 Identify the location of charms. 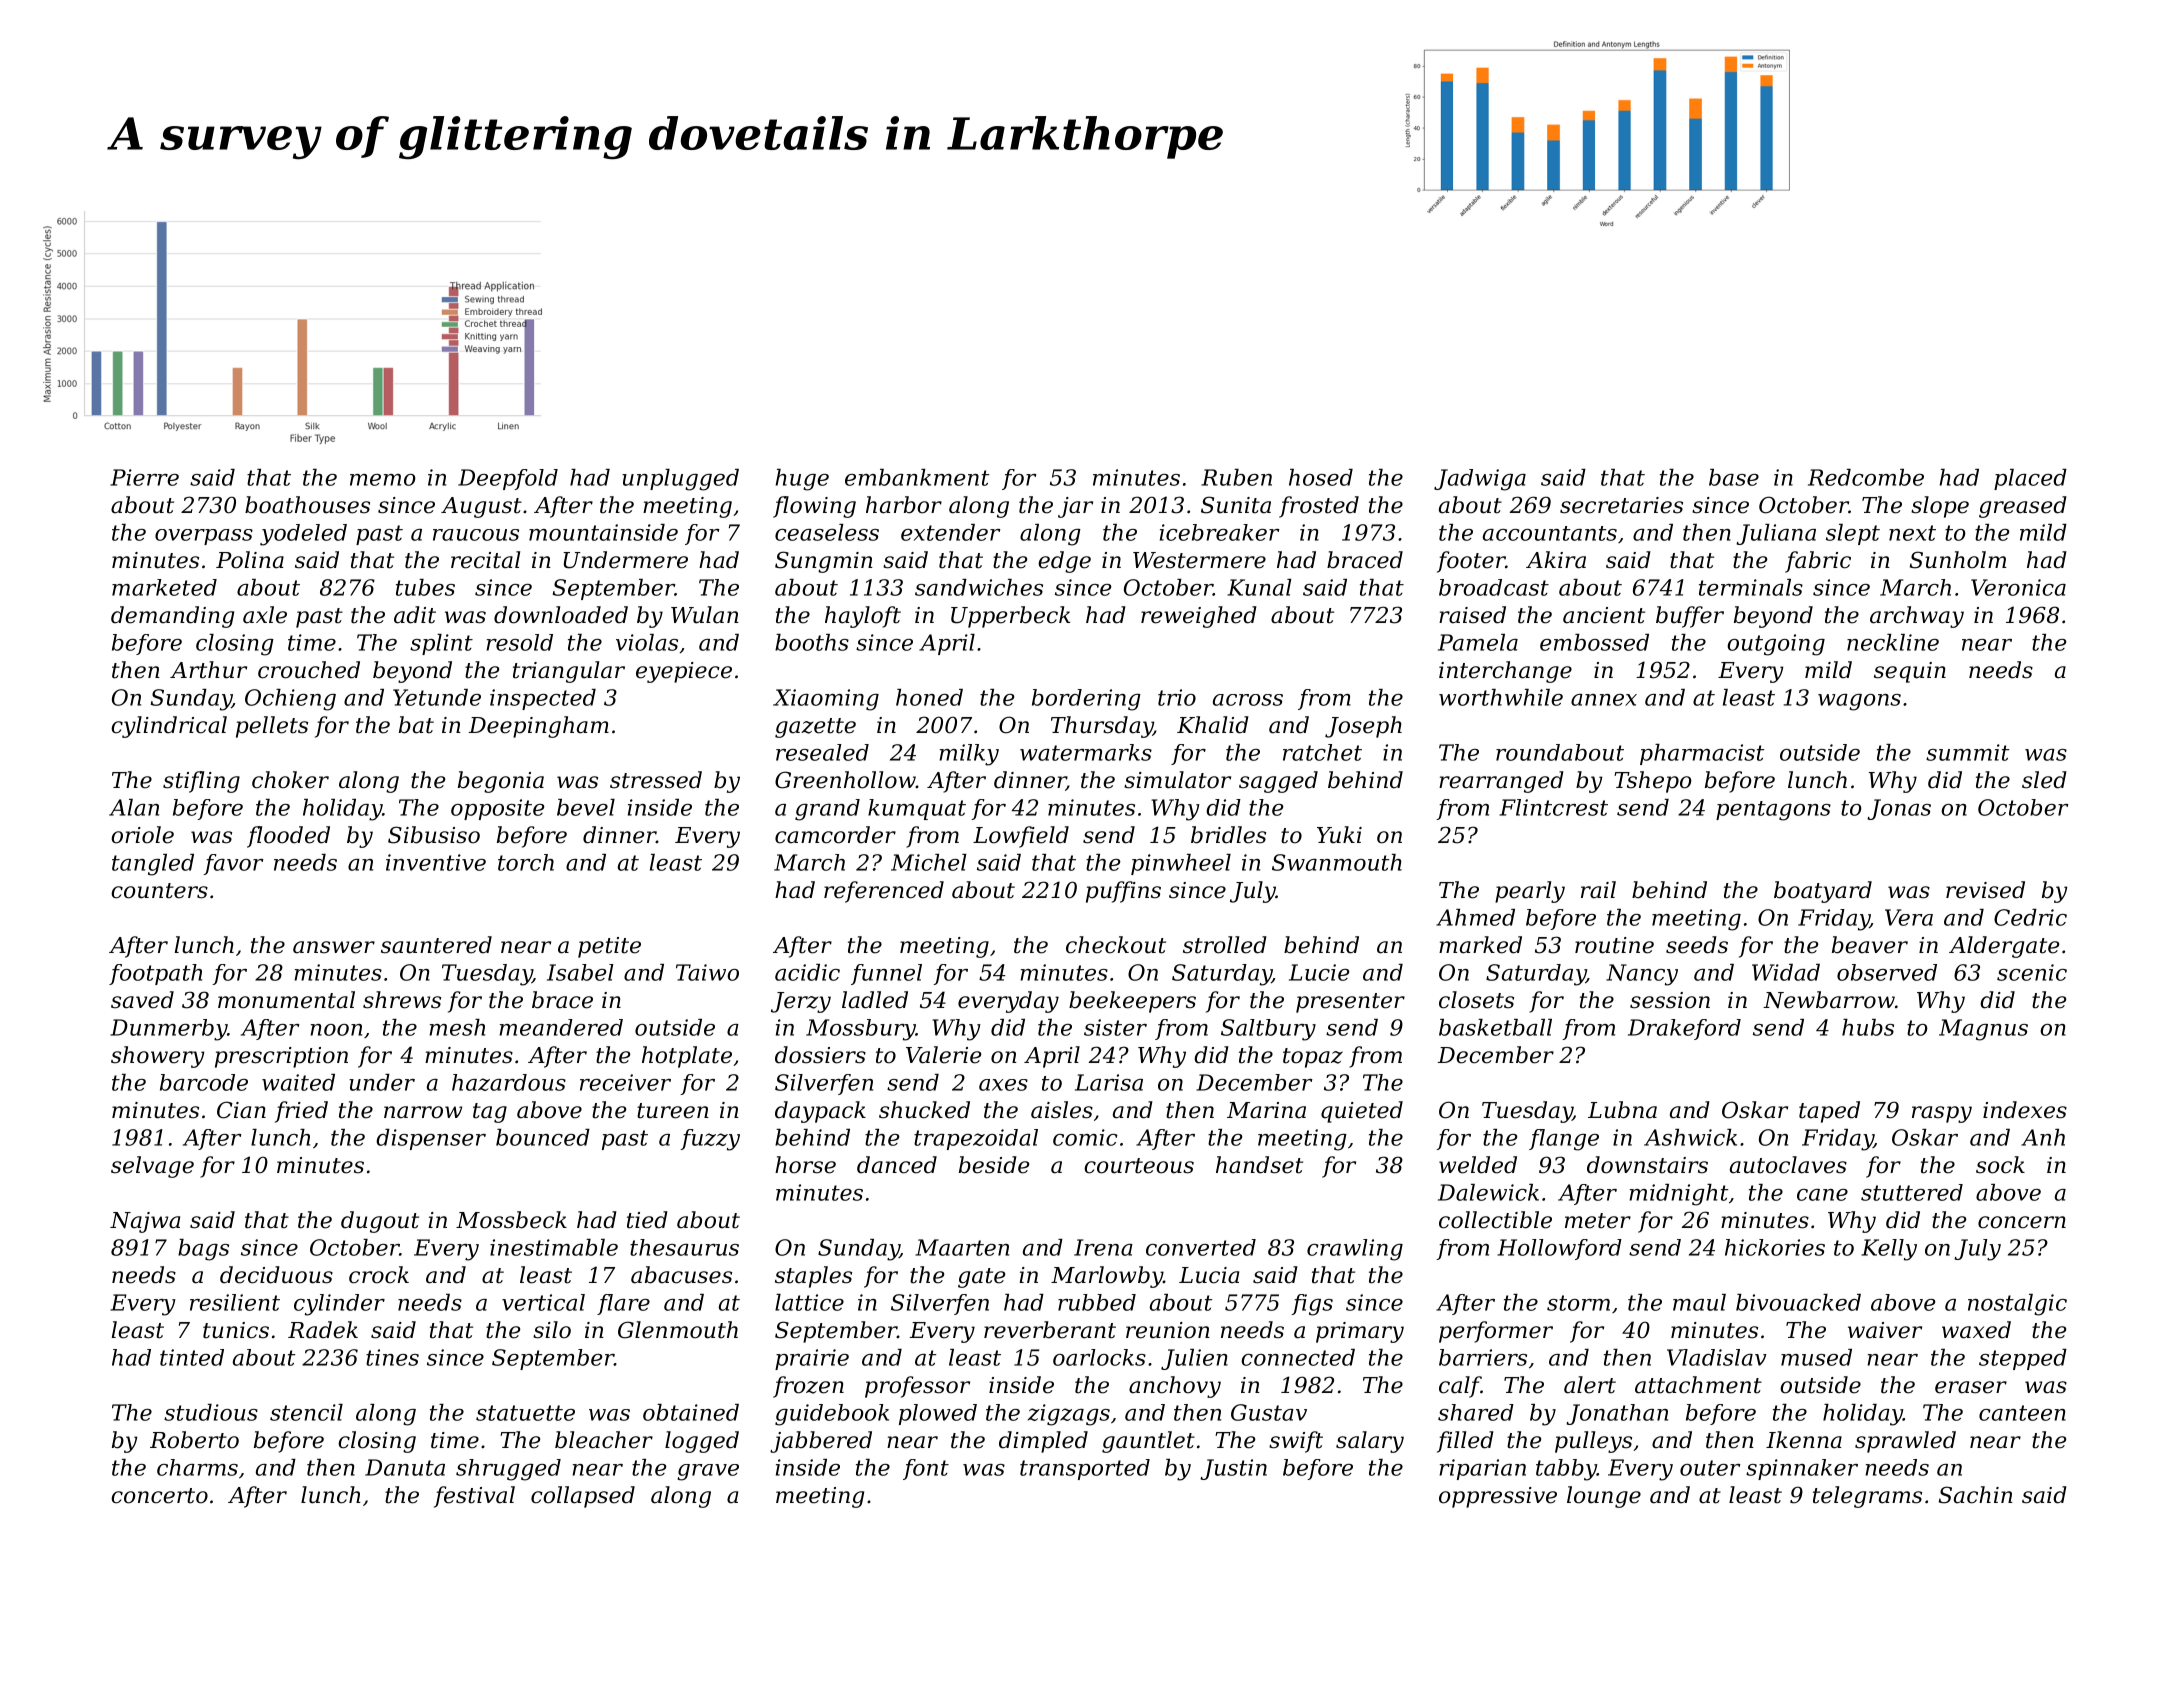
(197, 1467).
